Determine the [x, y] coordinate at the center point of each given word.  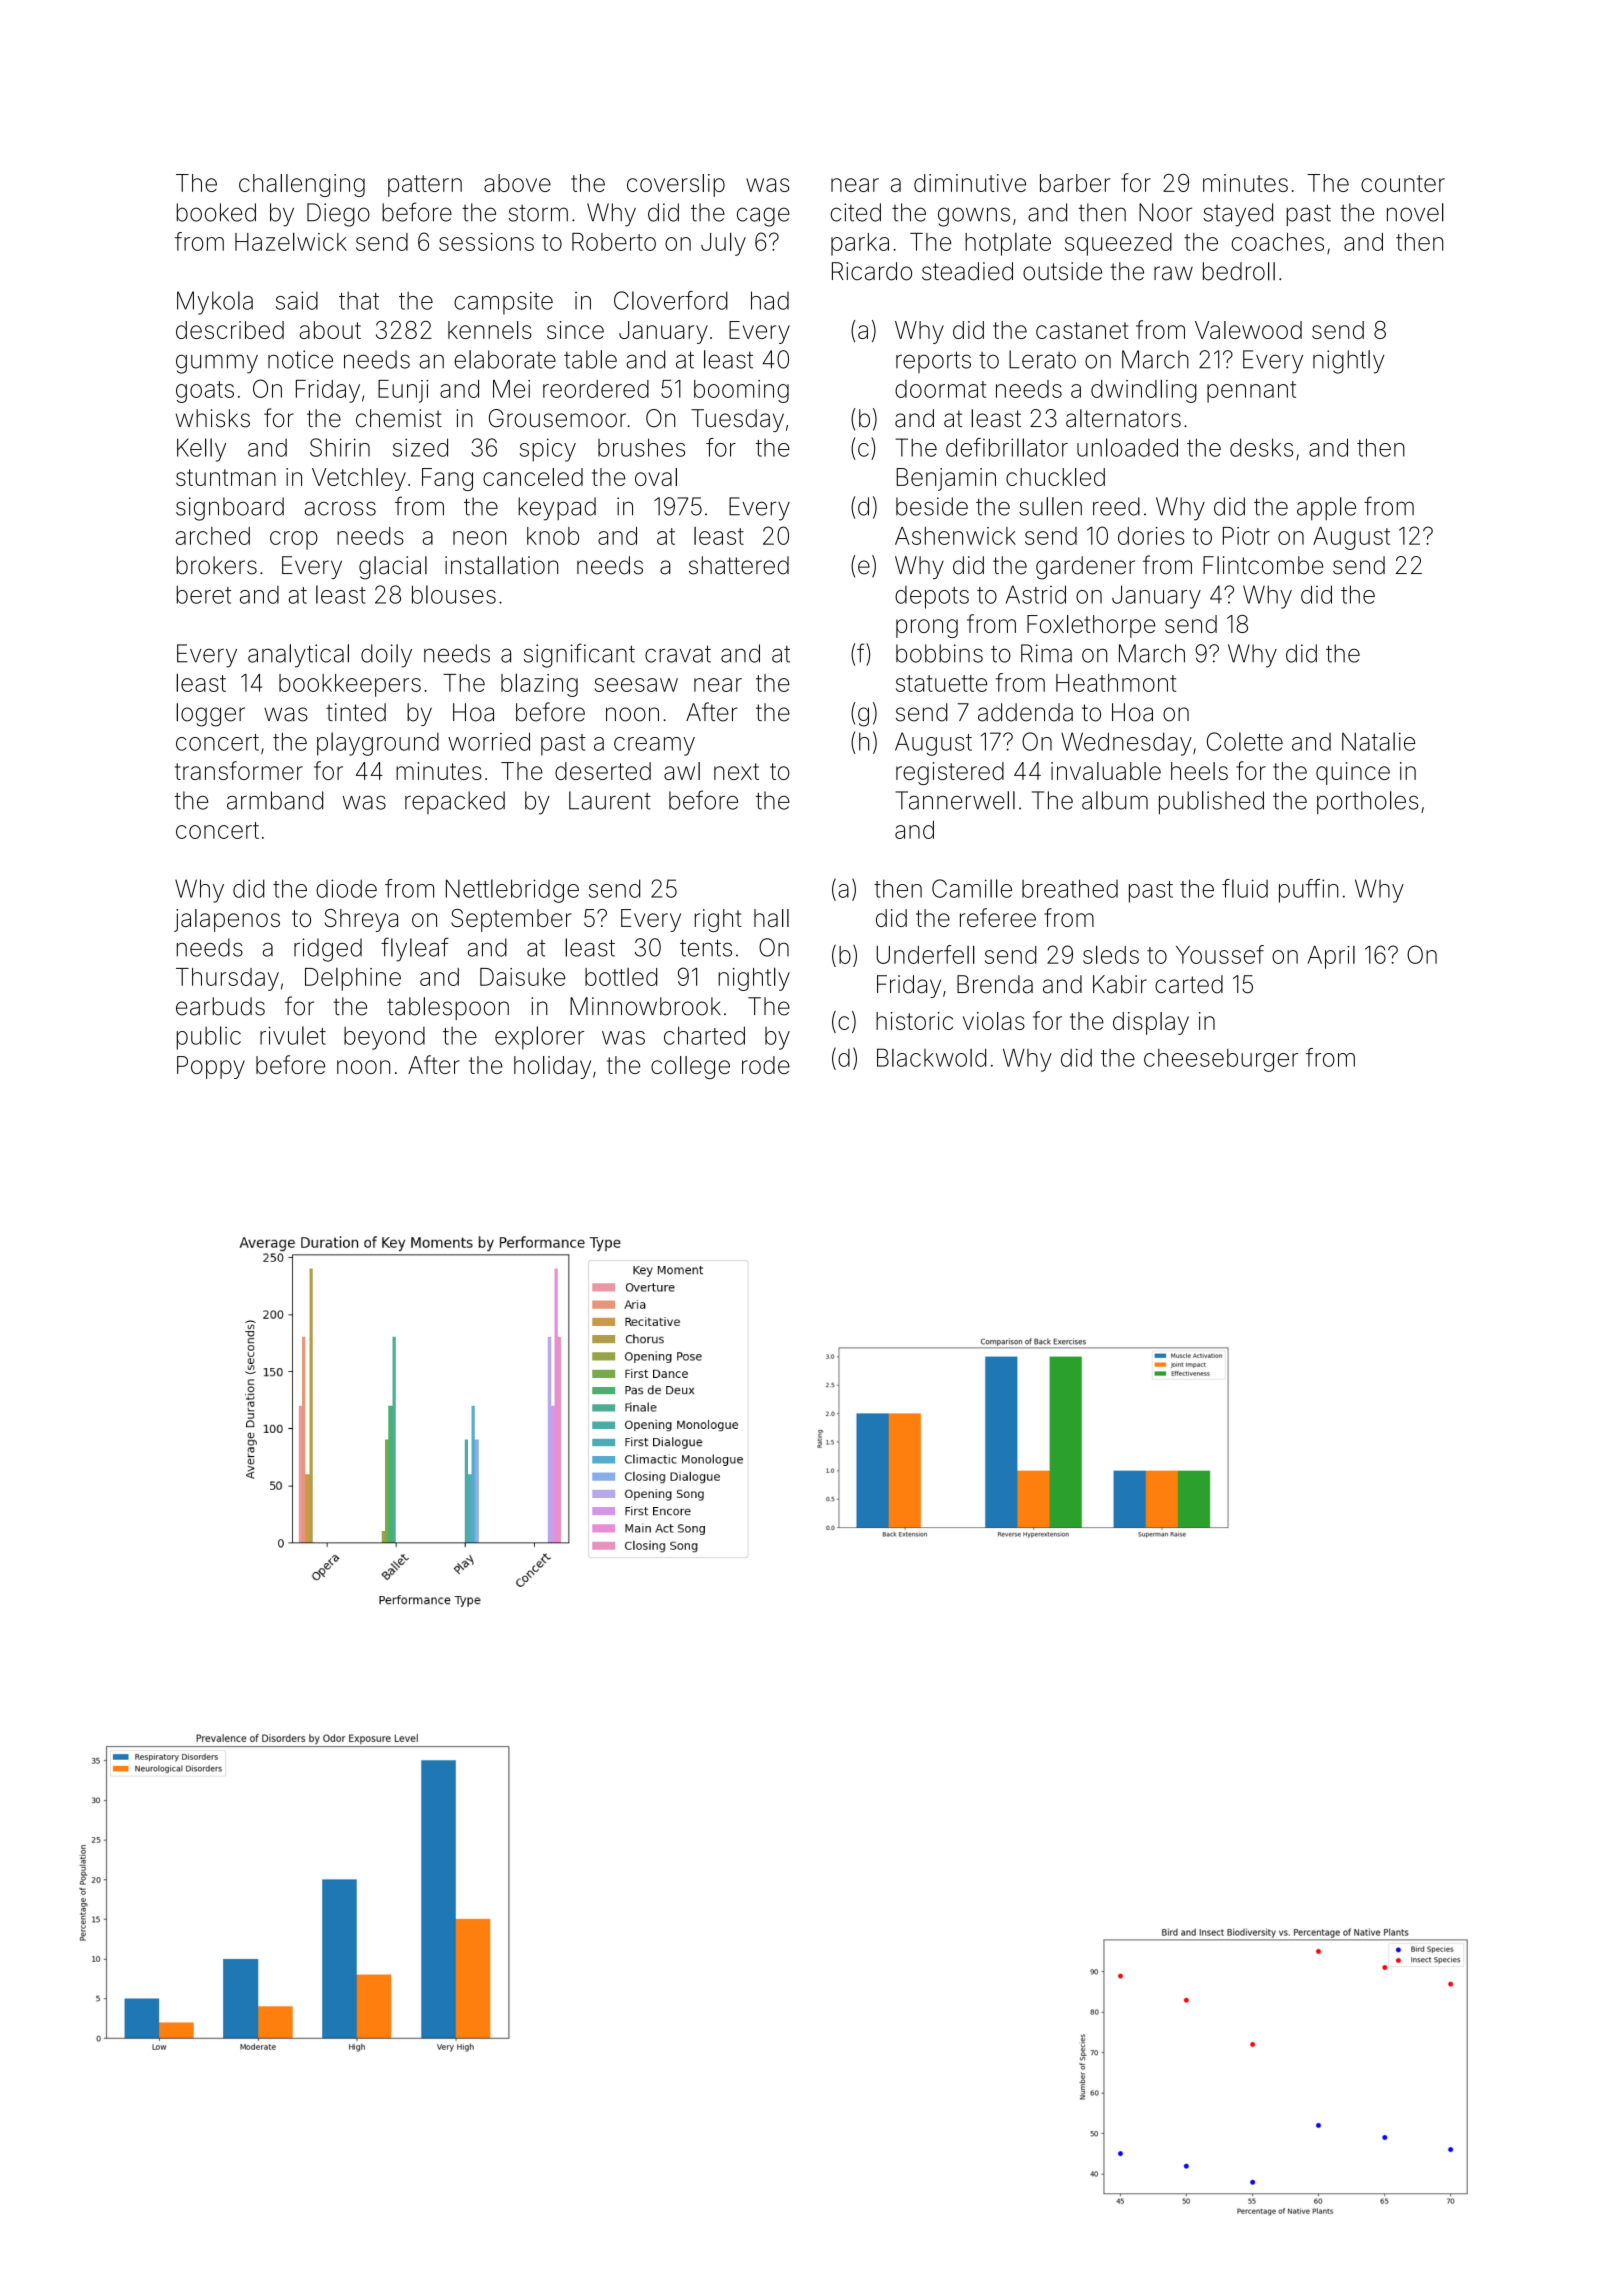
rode [766, 1065]
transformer [239, 770]
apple [1326, 508]
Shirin [340, 447]
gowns [974, 217]
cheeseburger [1221, 1060]
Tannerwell [955, 800]
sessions [486, 242]
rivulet [293, 1035]
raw [1173, 273]
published [1211, 803]
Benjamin [946, 479]
